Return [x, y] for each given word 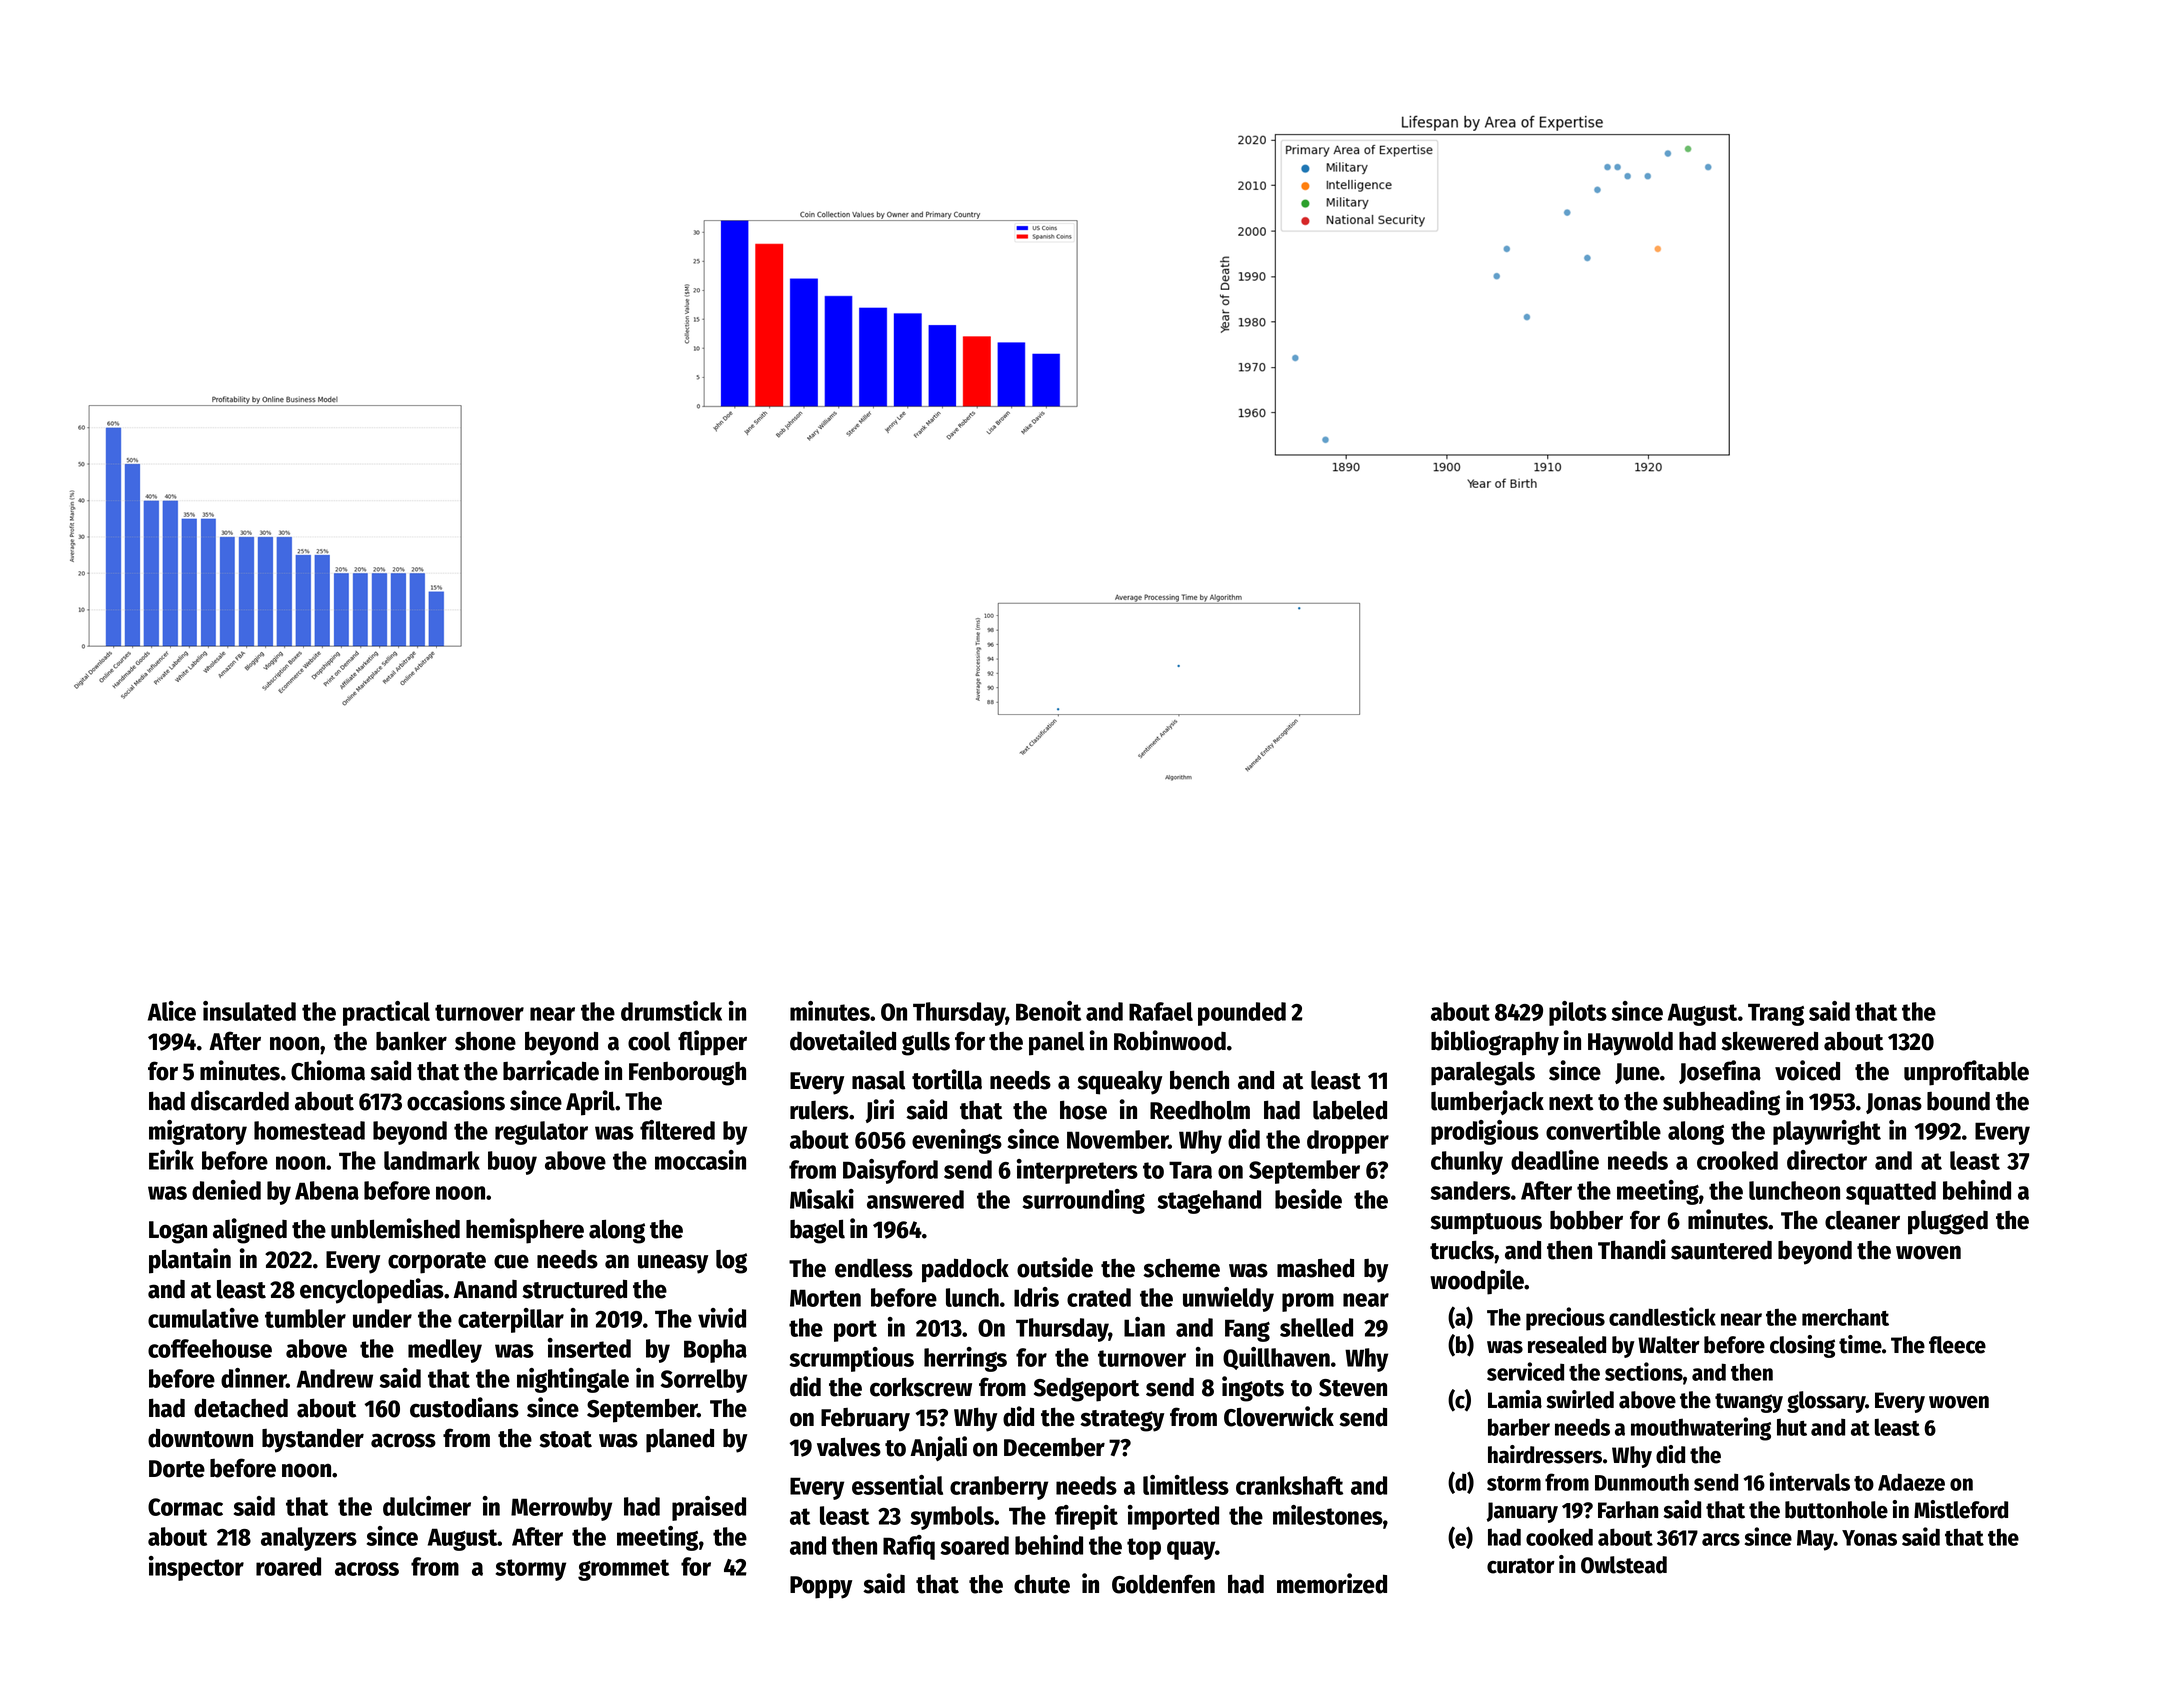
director [1827, 1160]
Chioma [328, 1070]
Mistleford [1961, 1509]
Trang [1776, 1014]
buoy [512, 1163]
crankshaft [1289, 1485]
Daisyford [890, 1171]
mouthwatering [1701, 1429]
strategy [1122, 1421]
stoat [565, 1439]
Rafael [1161, 1011]
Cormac [185, 1507]
